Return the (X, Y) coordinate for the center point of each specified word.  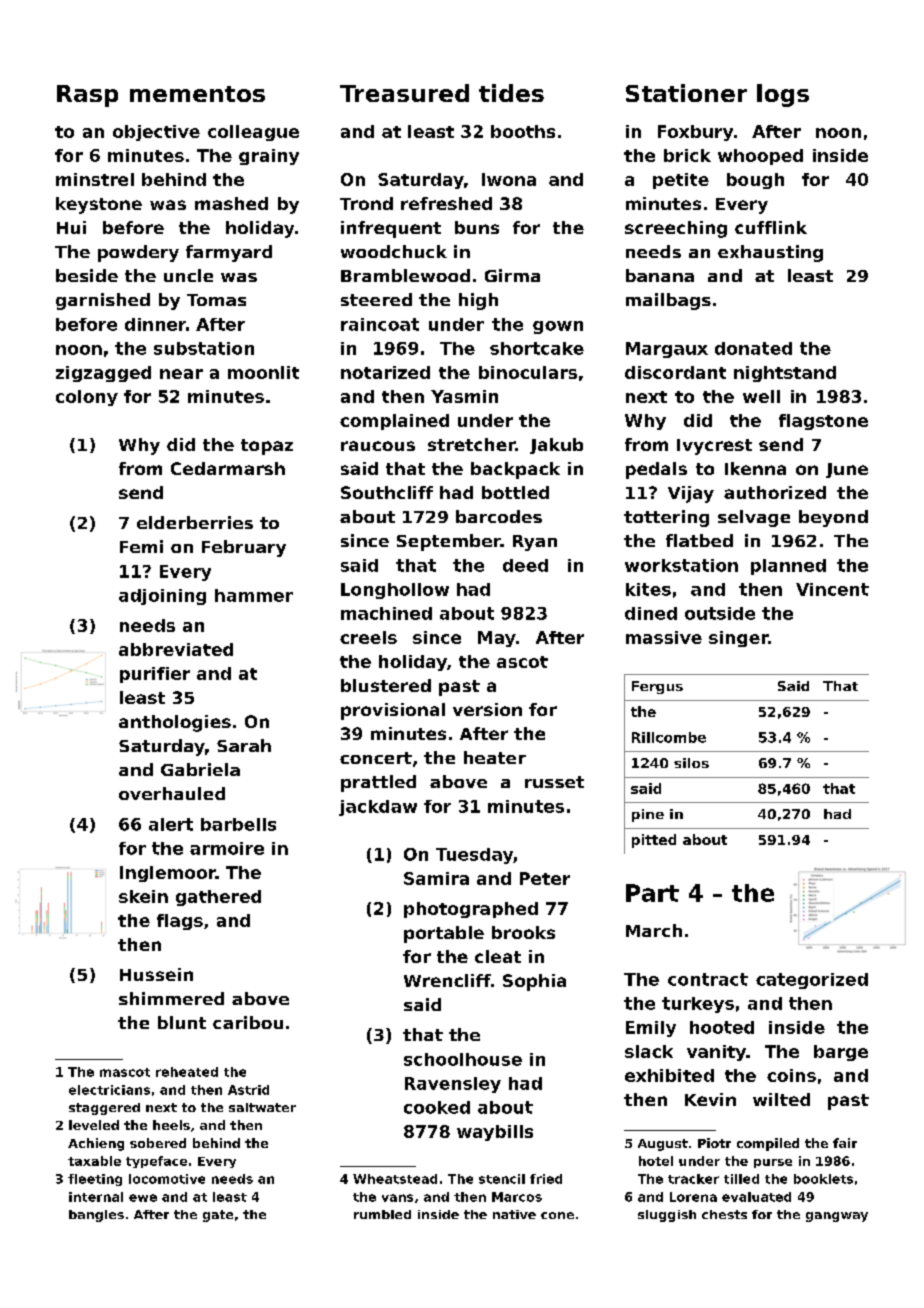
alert (171, 824)
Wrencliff (447, 980)
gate (218, 1216)
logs (783, 95)
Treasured (404, 93)
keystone (99, 205)
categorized (812, 981)
